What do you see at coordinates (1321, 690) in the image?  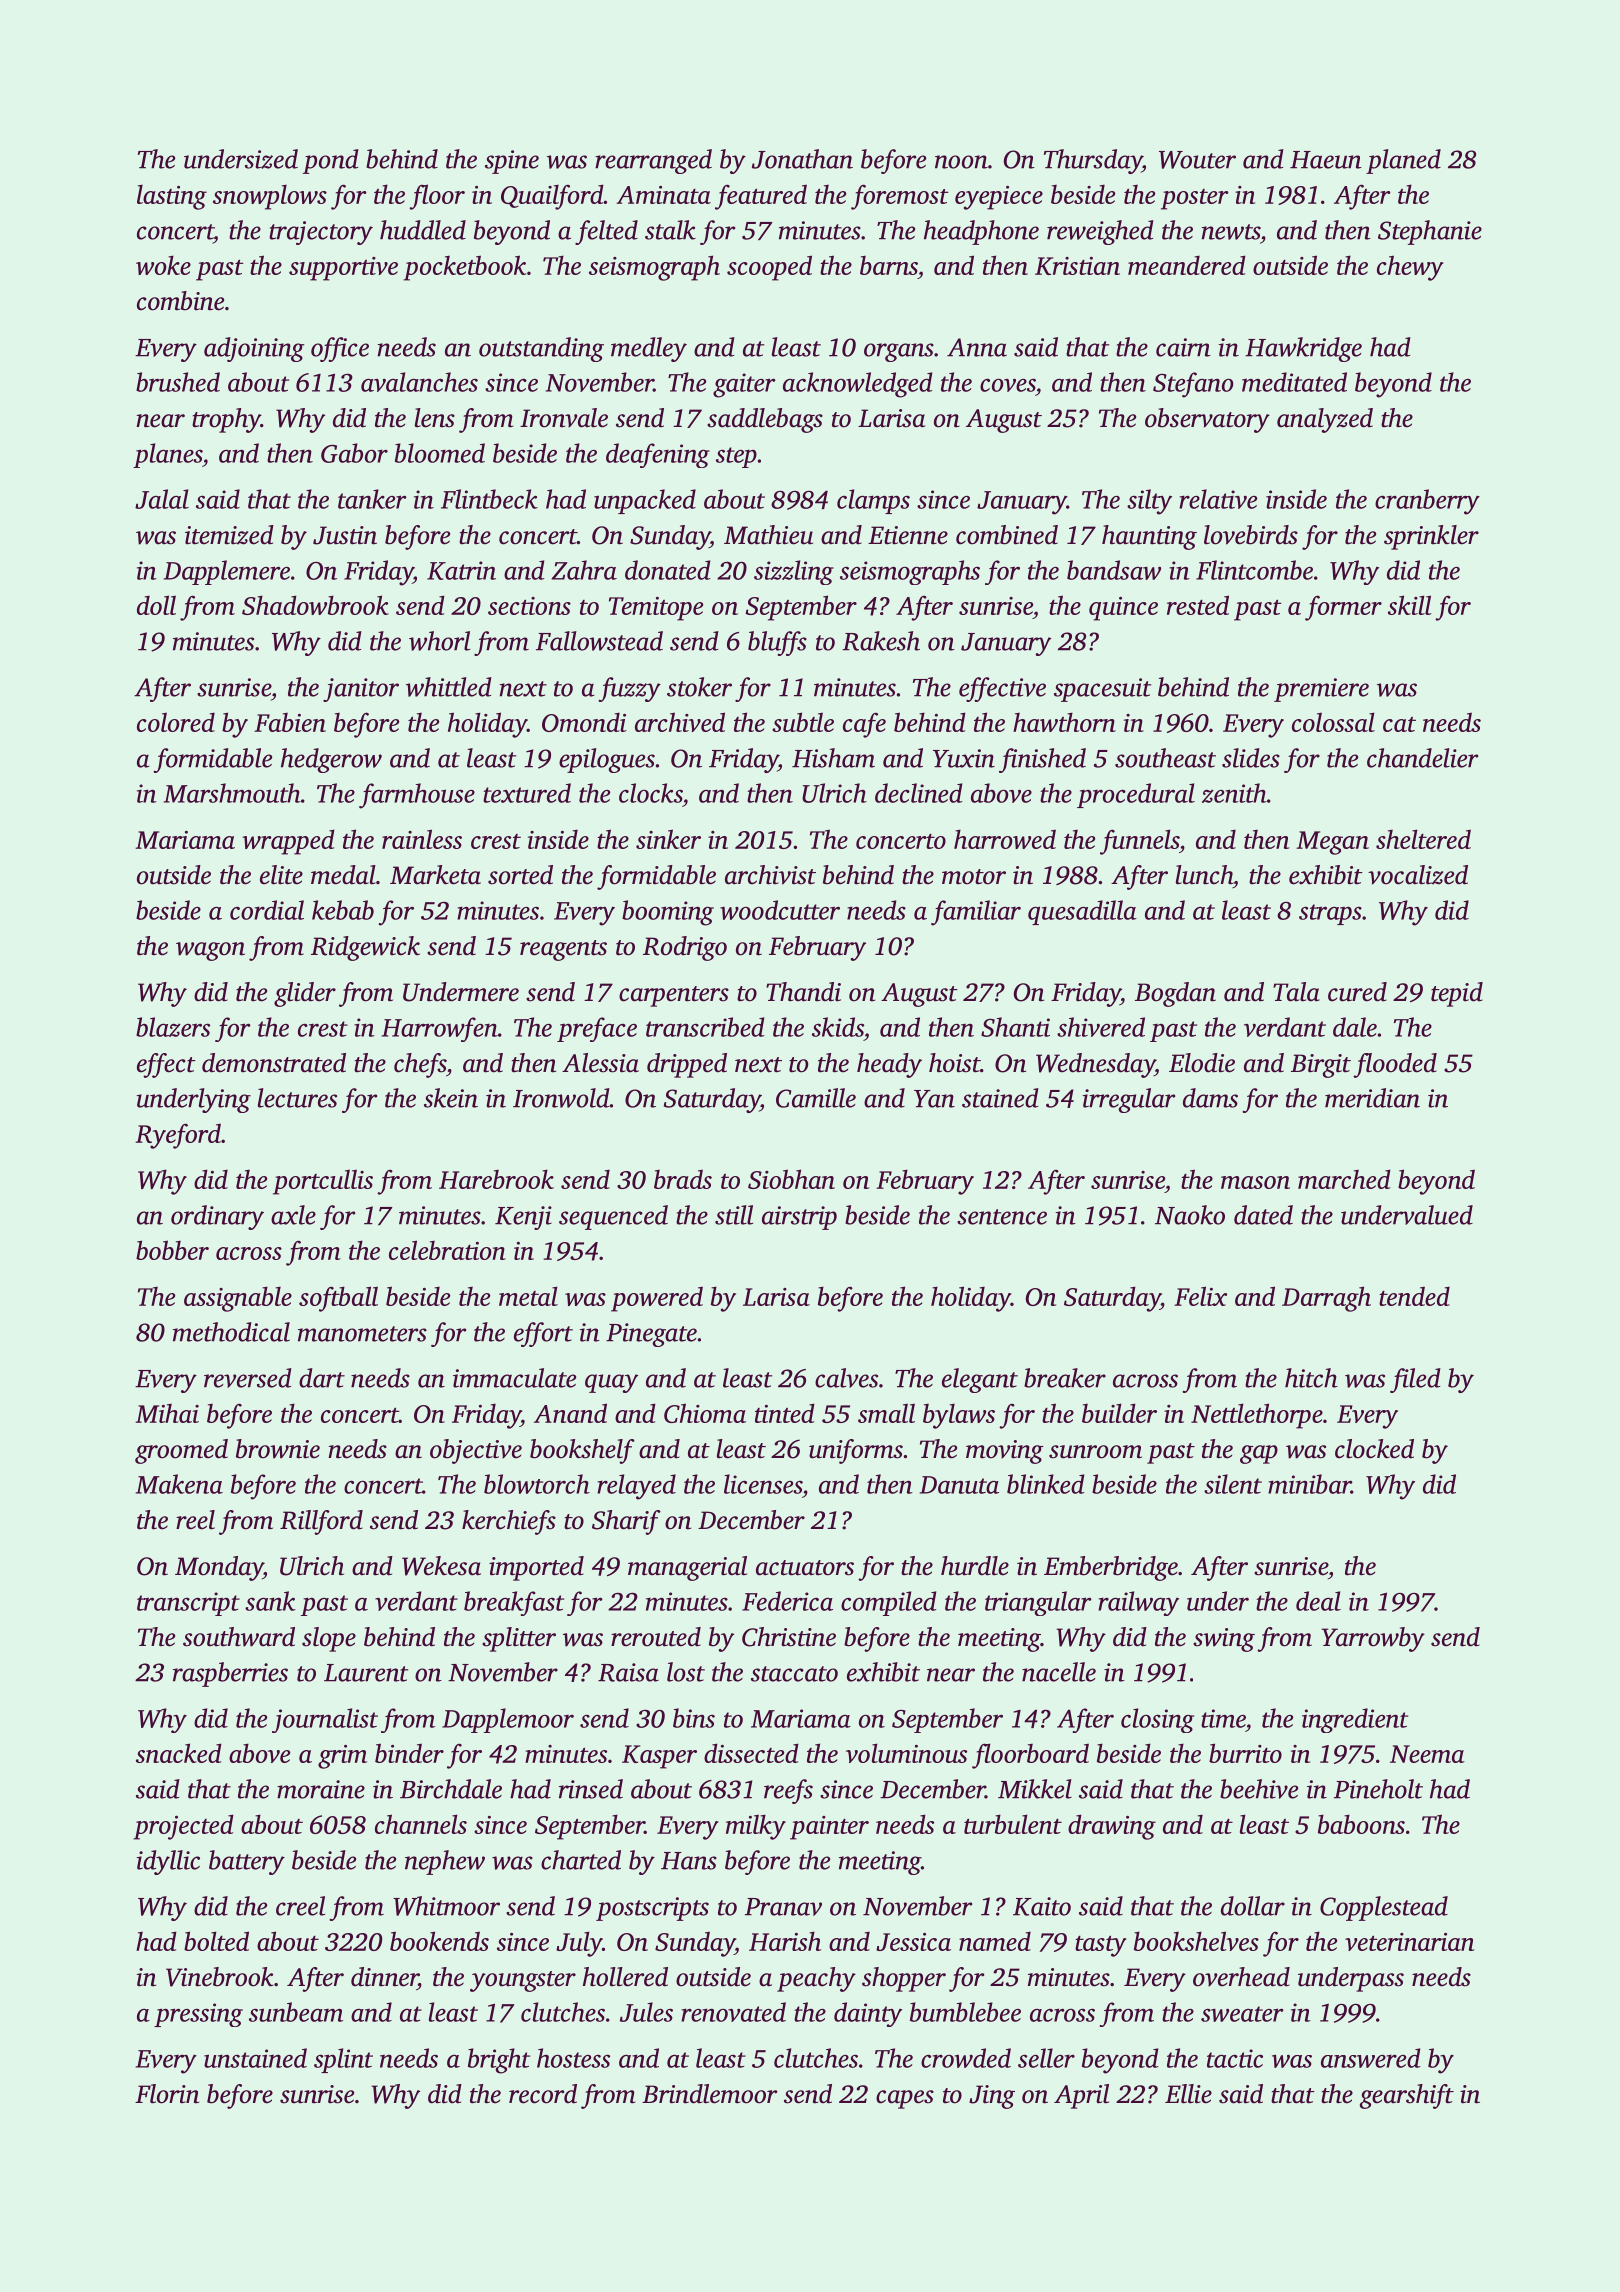 I see `premiere` at bounding box center [1321, 690].
